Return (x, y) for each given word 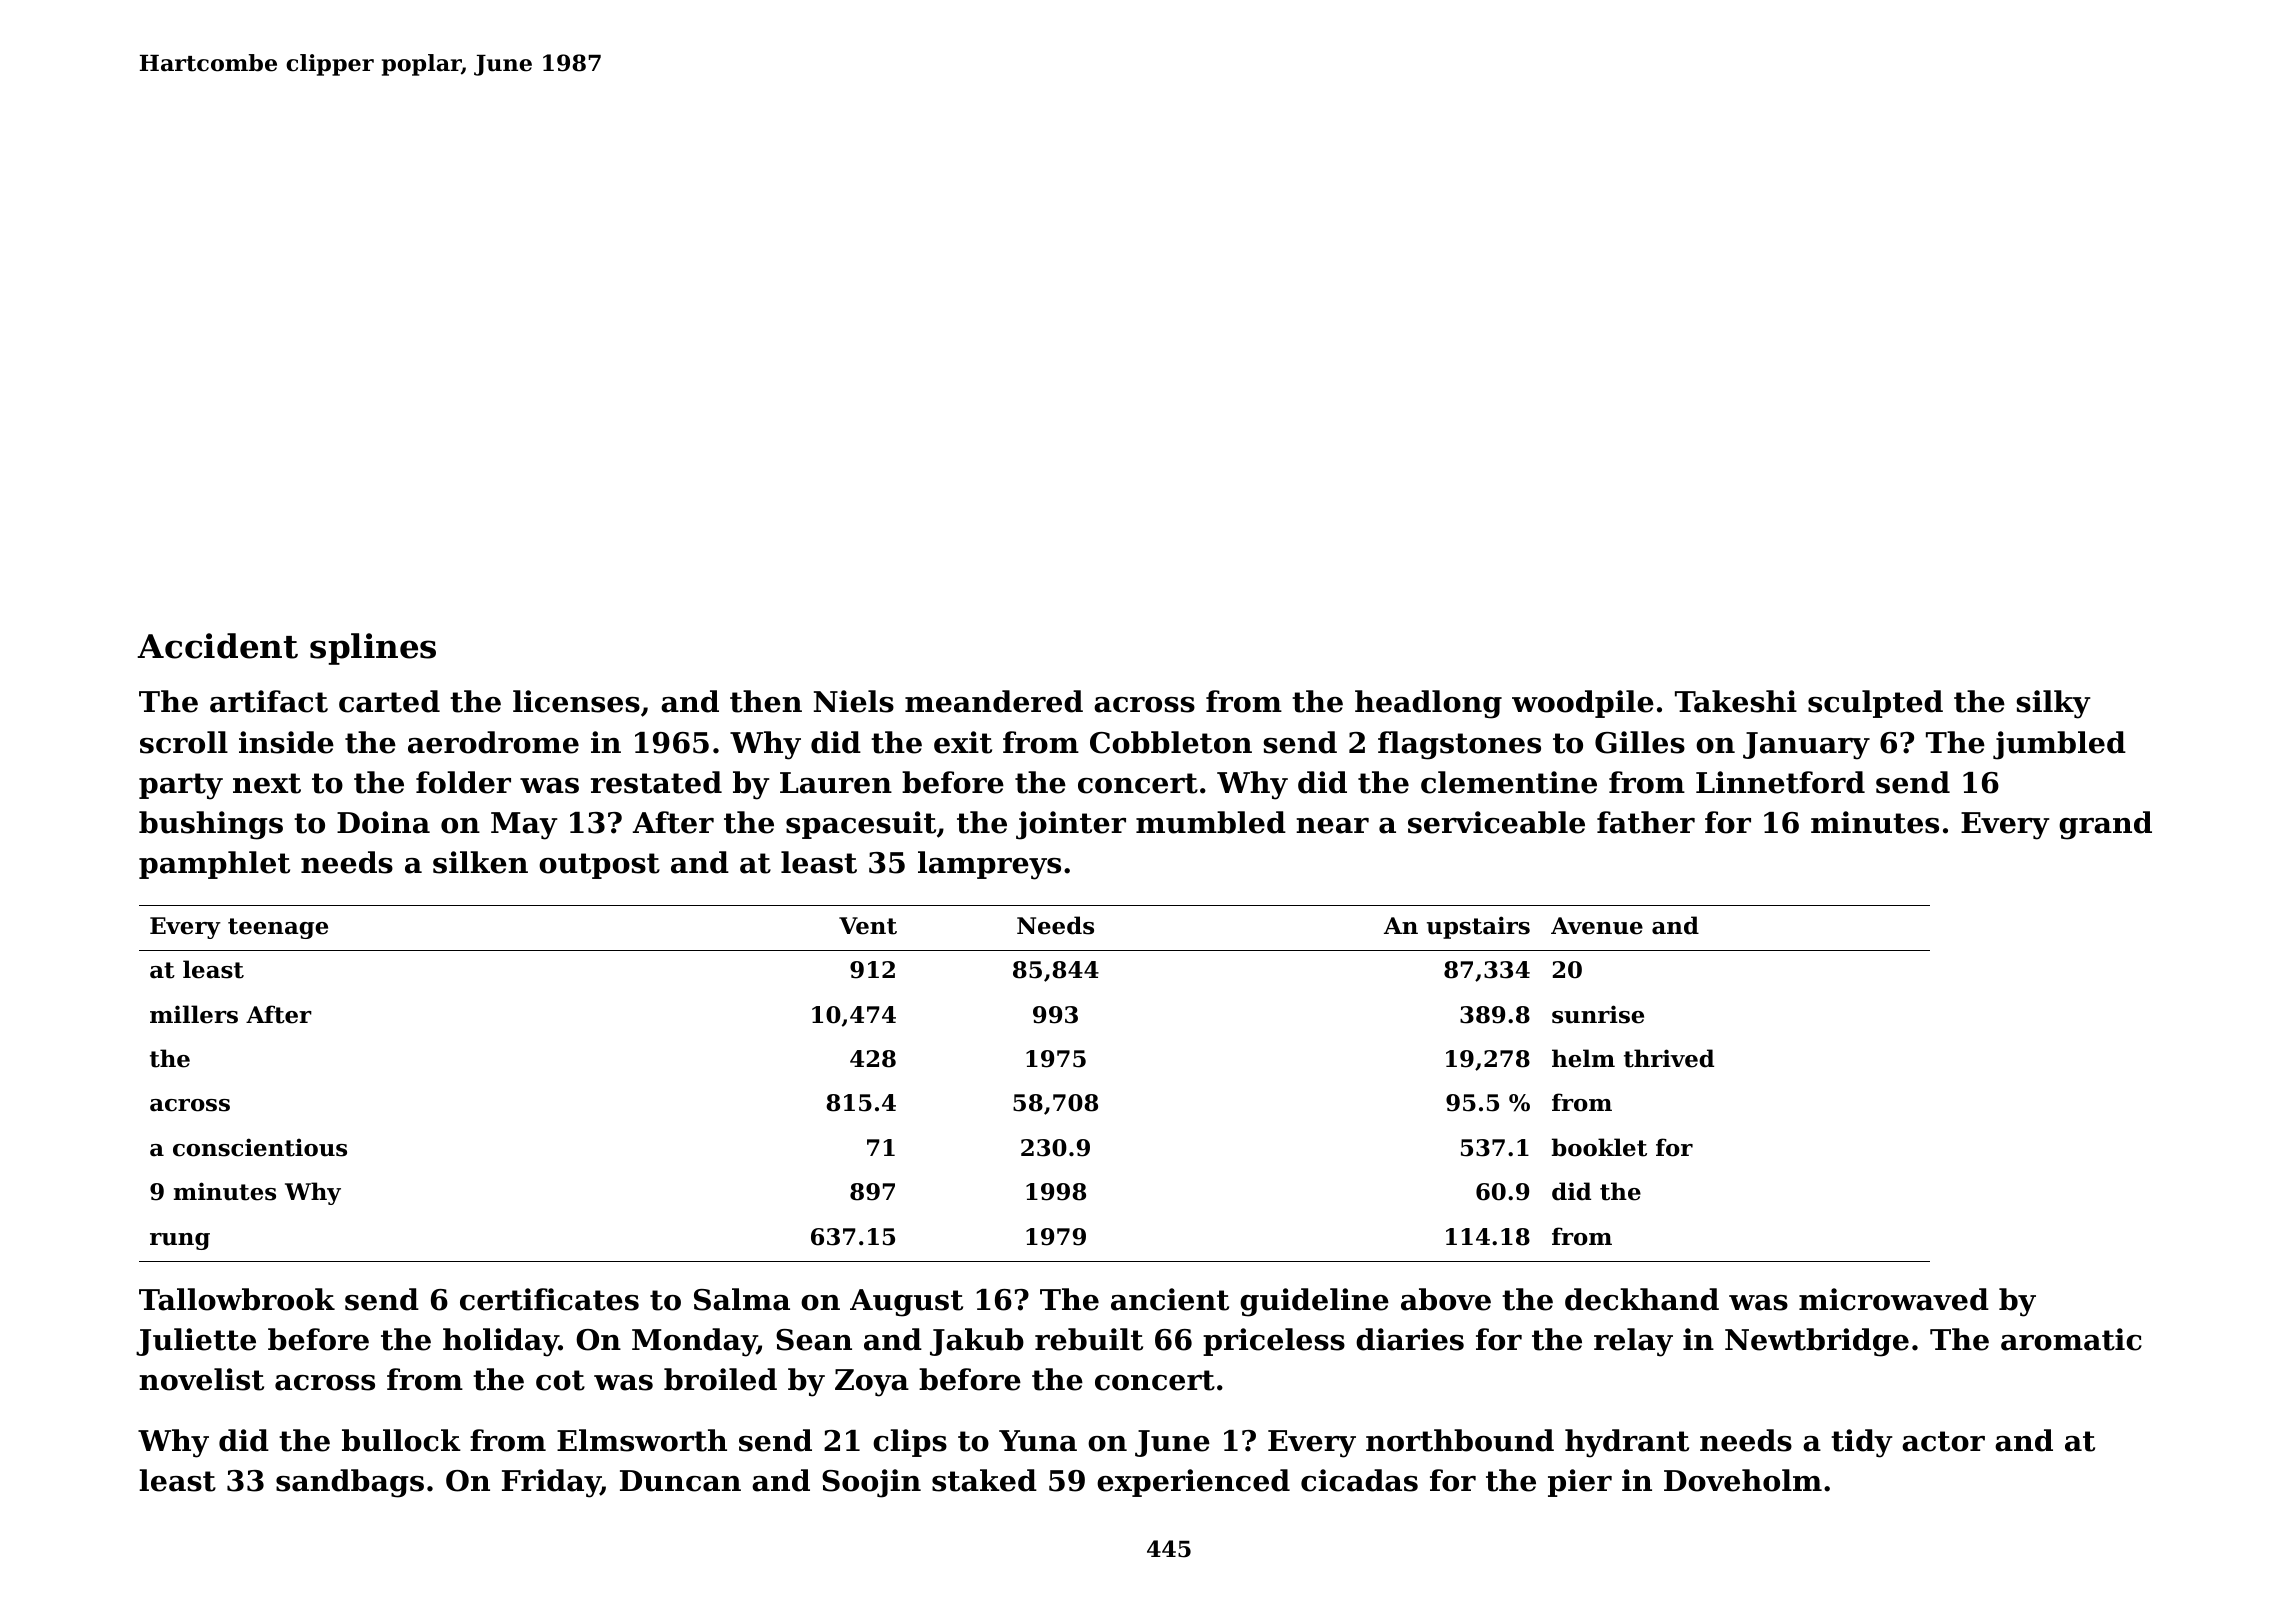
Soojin (871, 1483)
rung (180, 1241)
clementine (1509, 782)
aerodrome (493, 742)
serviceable (1496, 822)
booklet (1599, 1147)
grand (2105, 825)
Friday (551, 1483)
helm (1583, 1058)
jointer (1071, 825)
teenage (278, 928)
